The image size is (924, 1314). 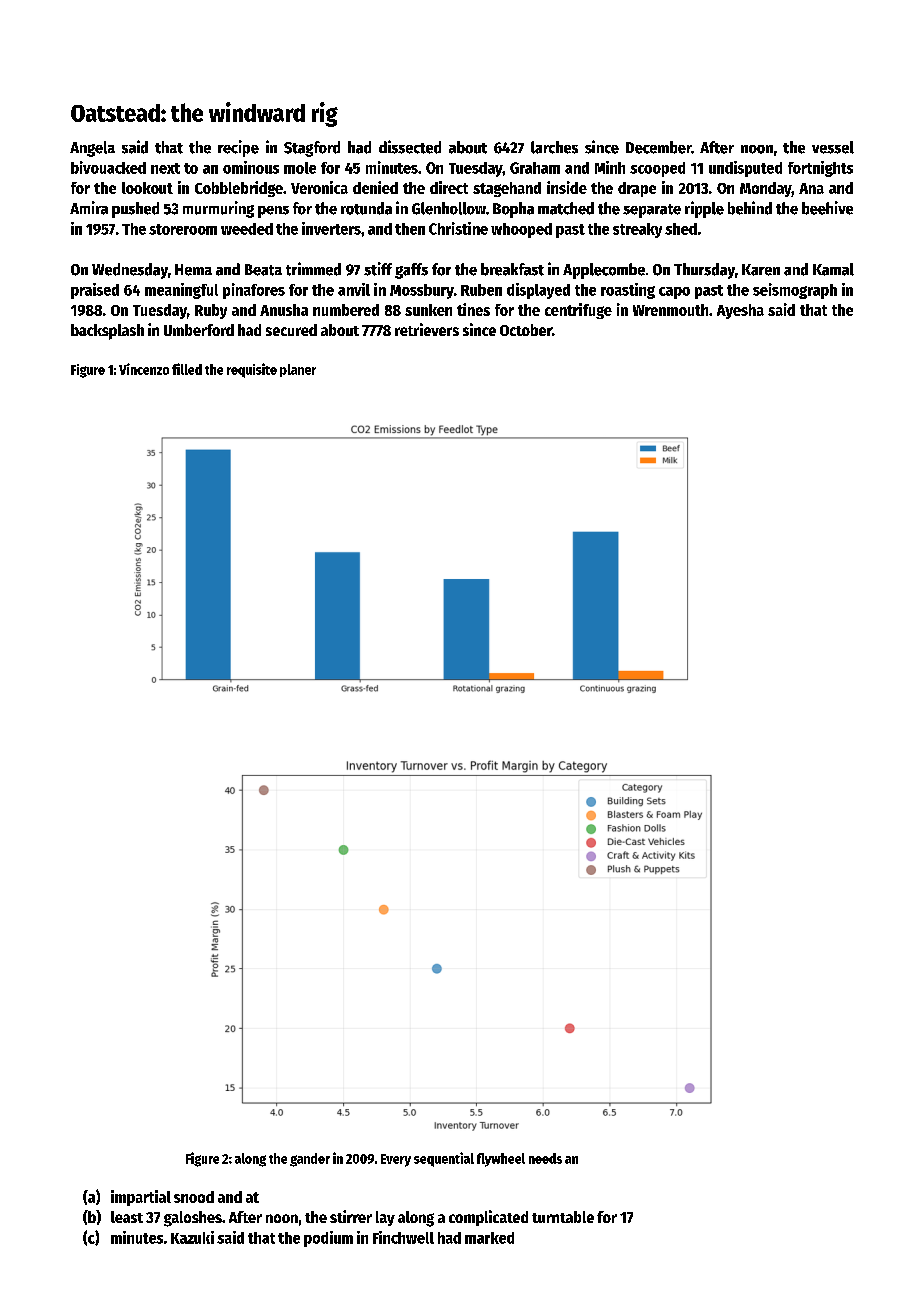 I want to click on filled, so click(x=187, y=369).
